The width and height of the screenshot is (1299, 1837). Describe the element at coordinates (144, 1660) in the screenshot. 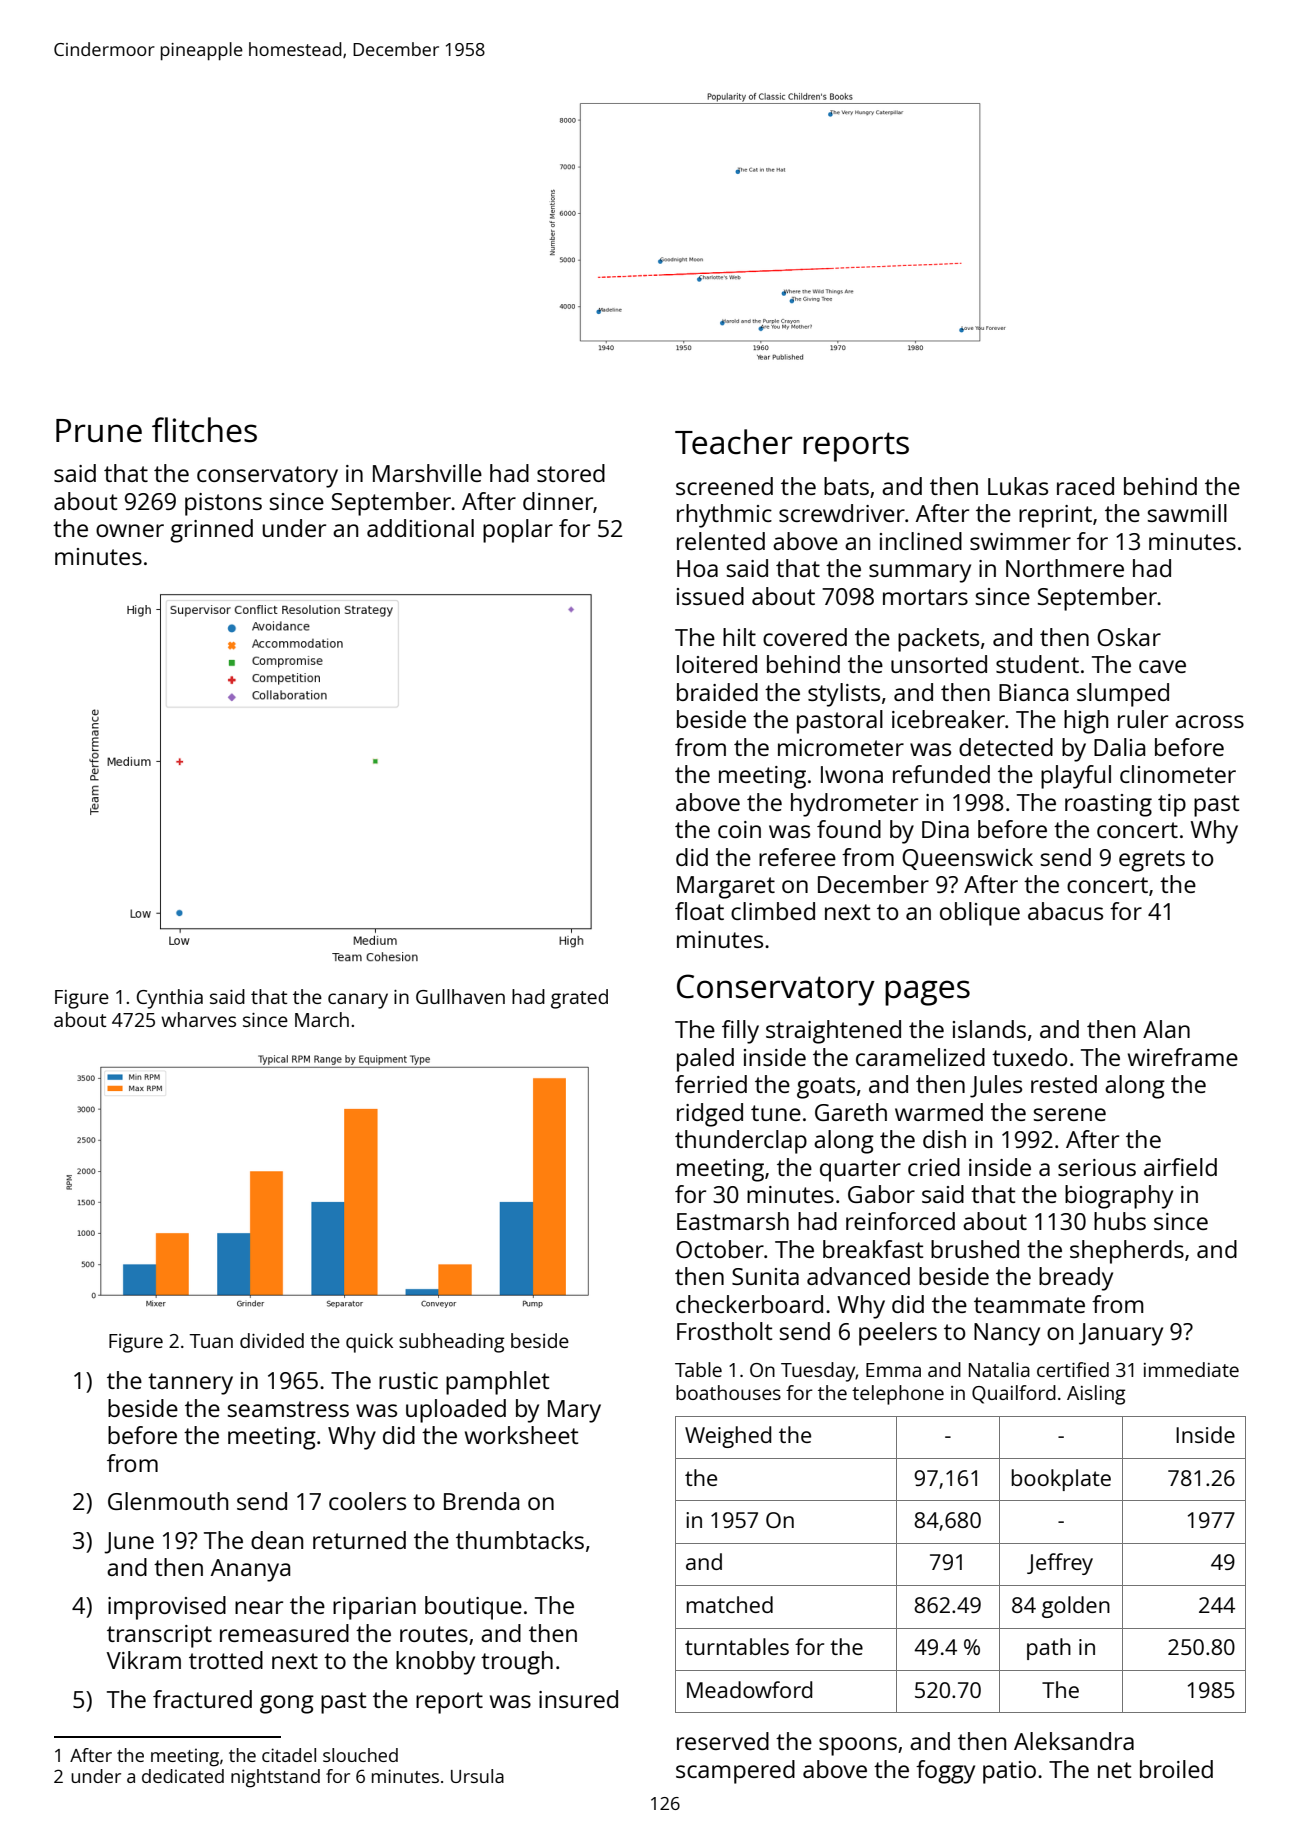

I see `Vikram` at that location.
